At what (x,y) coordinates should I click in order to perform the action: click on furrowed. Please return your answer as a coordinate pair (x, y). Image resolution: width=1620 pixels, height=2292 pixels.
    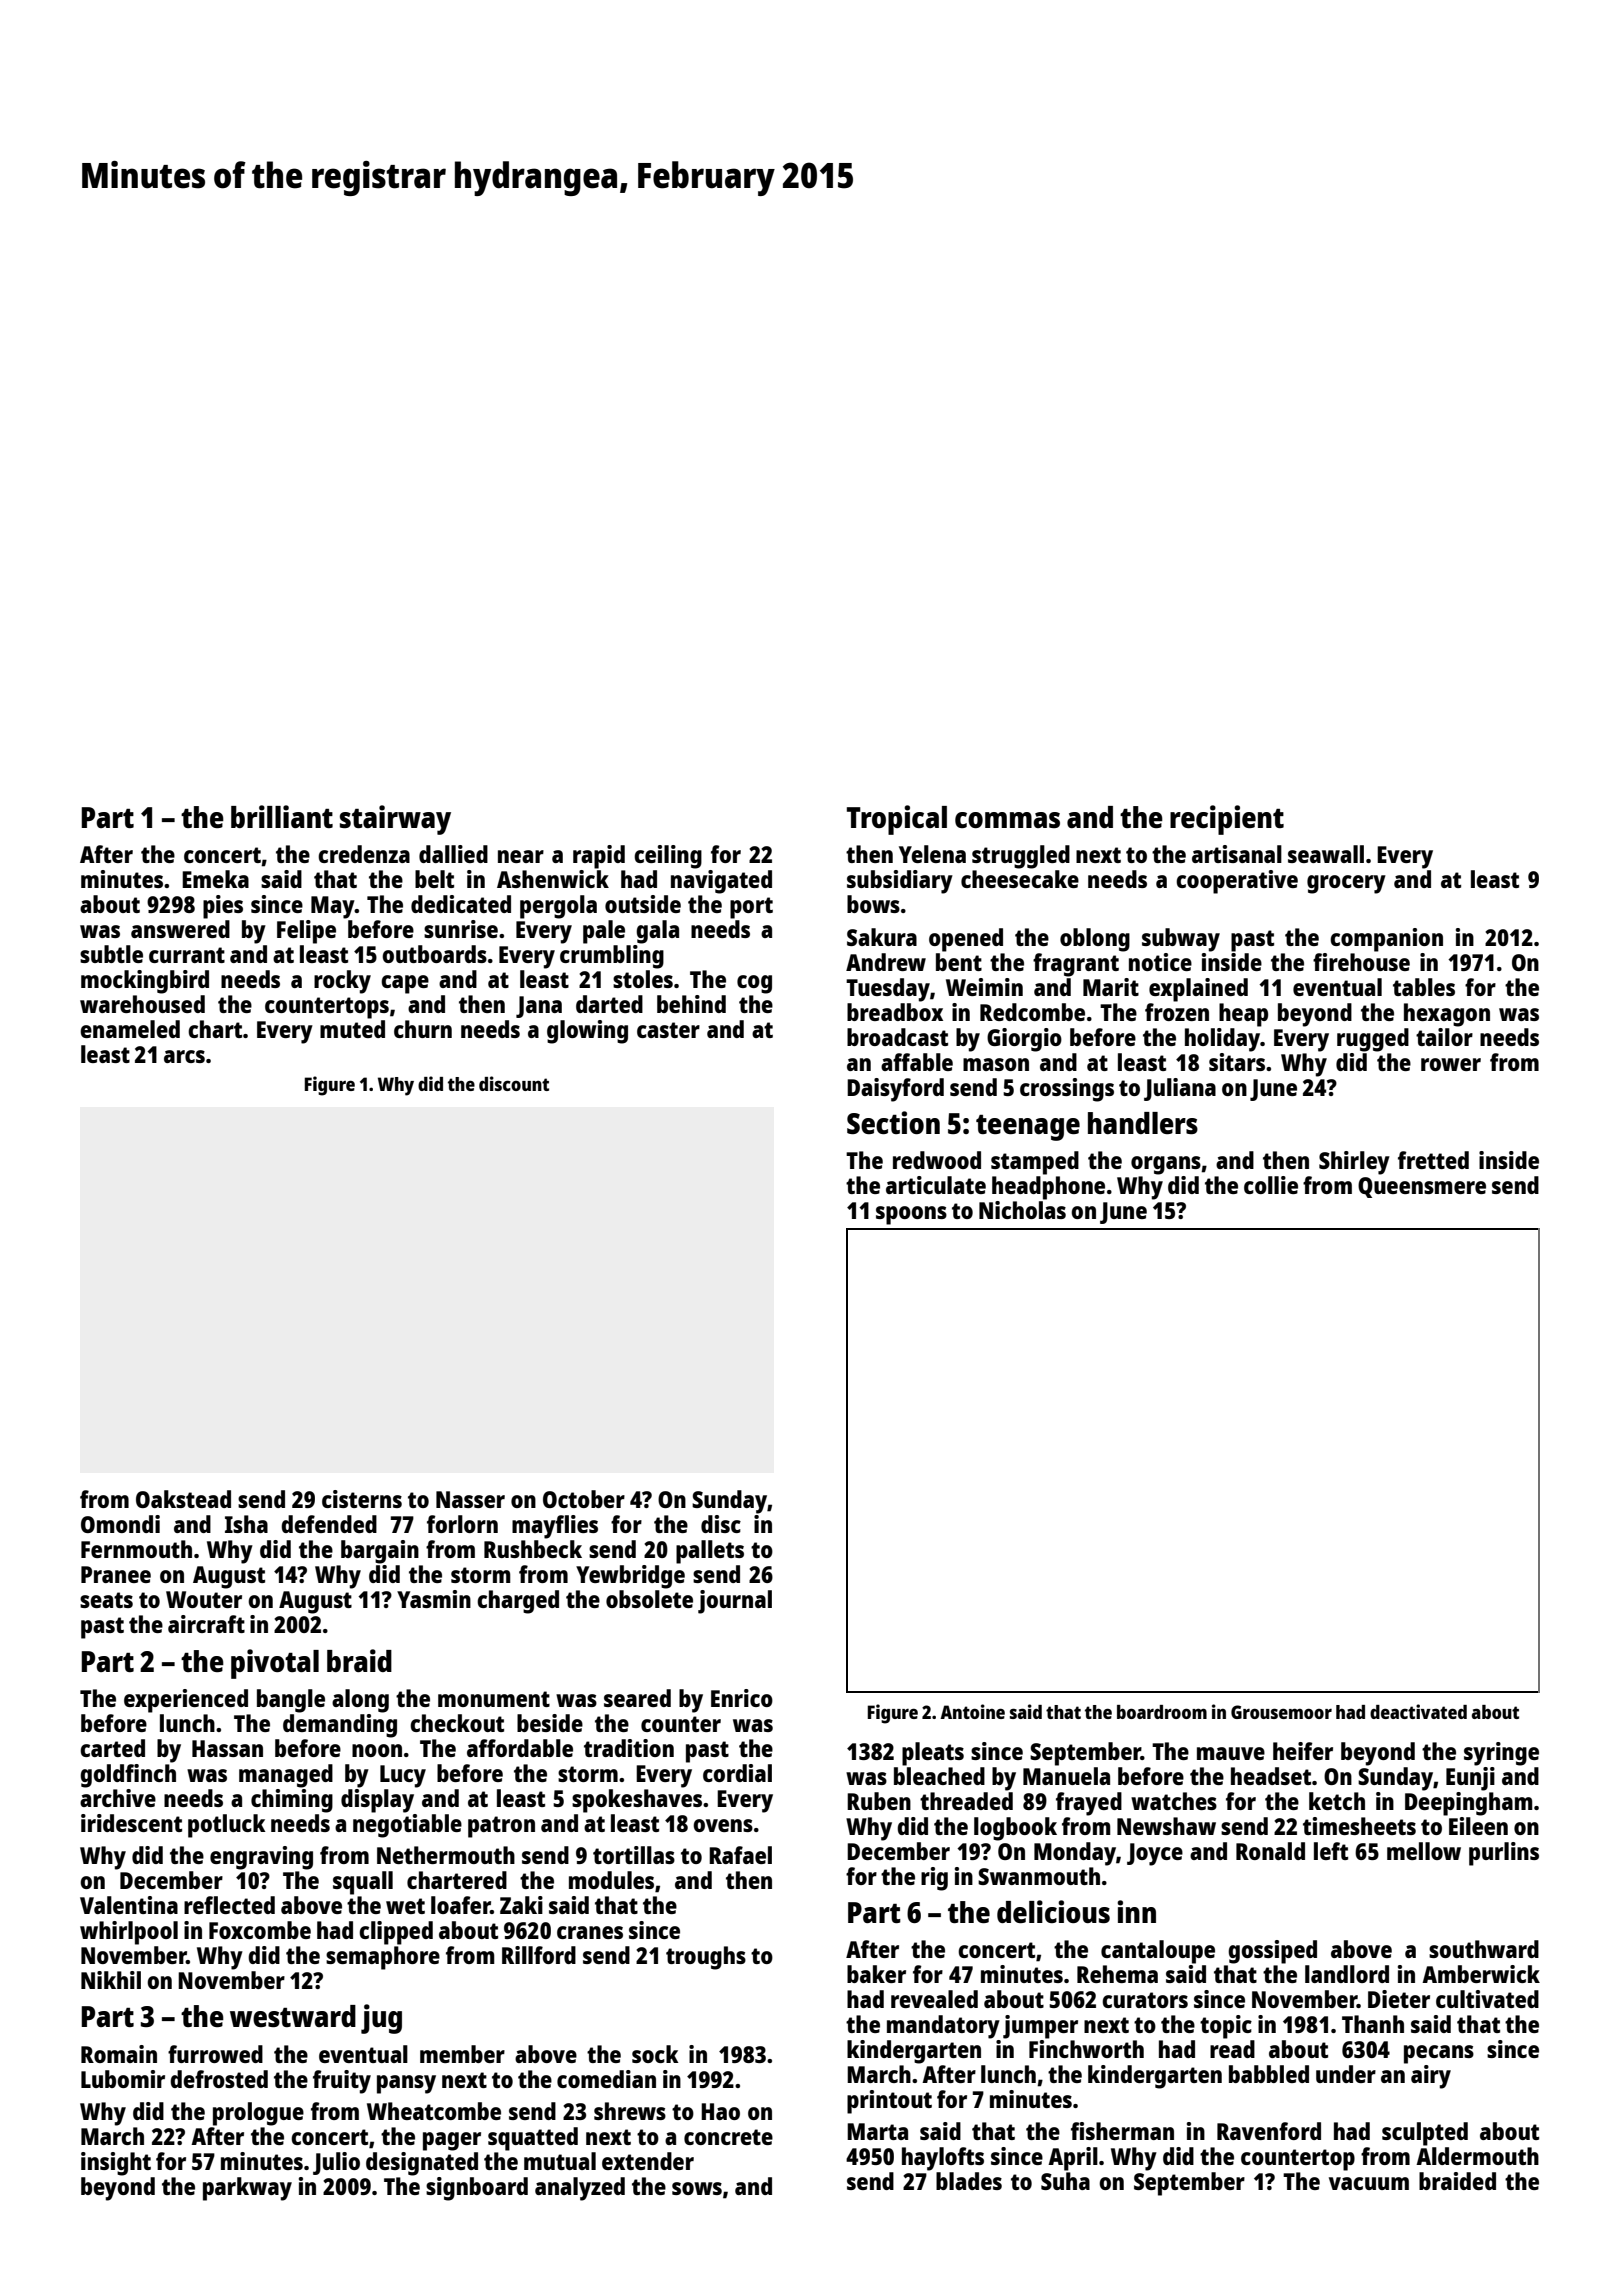
    Looking at the image, I should click on (215, 2054).
